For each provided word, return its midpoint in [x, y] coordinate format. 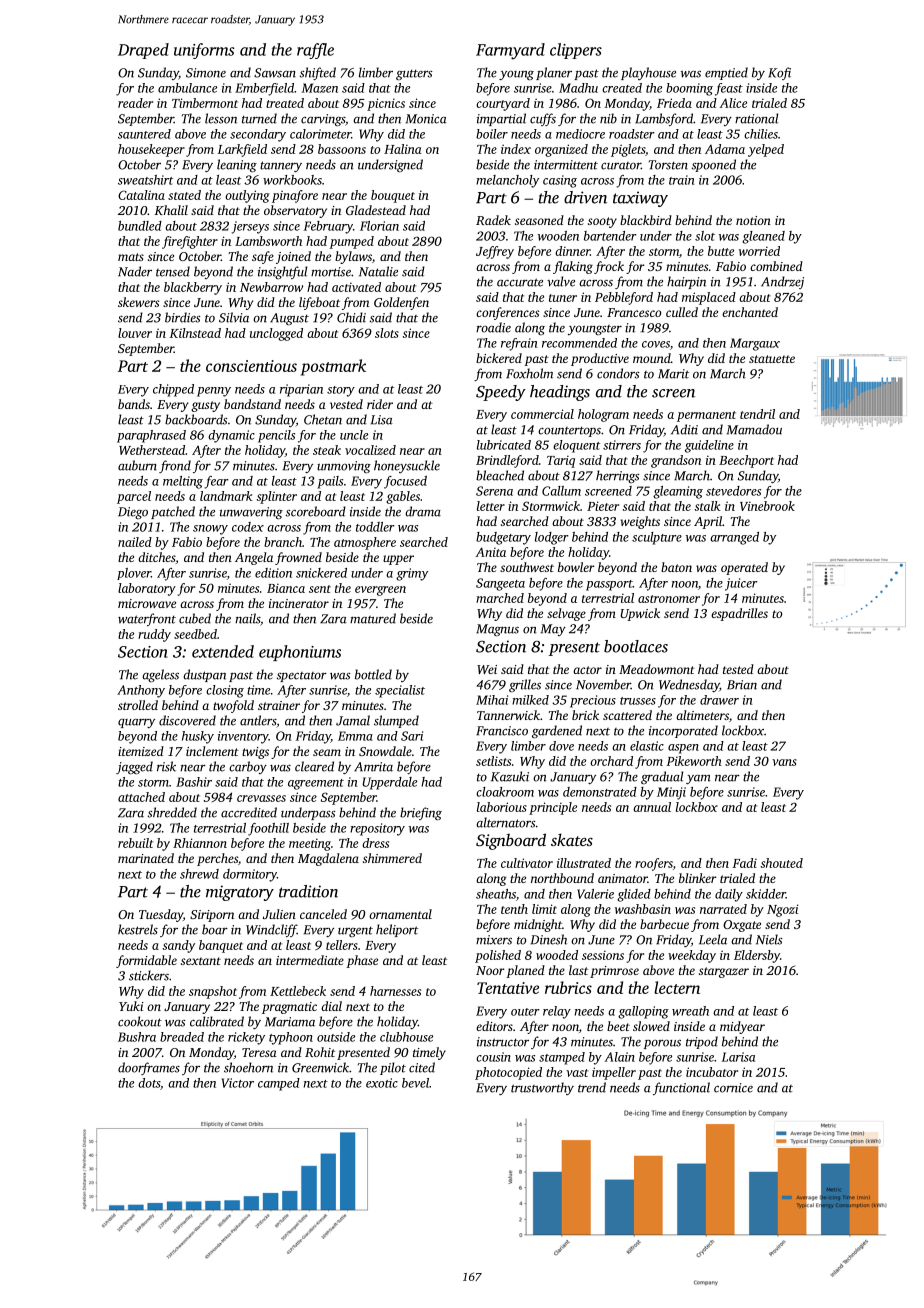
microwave [147, 603]
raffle [315, 51]
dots [149, 1083]
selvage [566, 614]
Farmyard [510, 51]
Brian [742, 685]
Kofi [779, 73]
